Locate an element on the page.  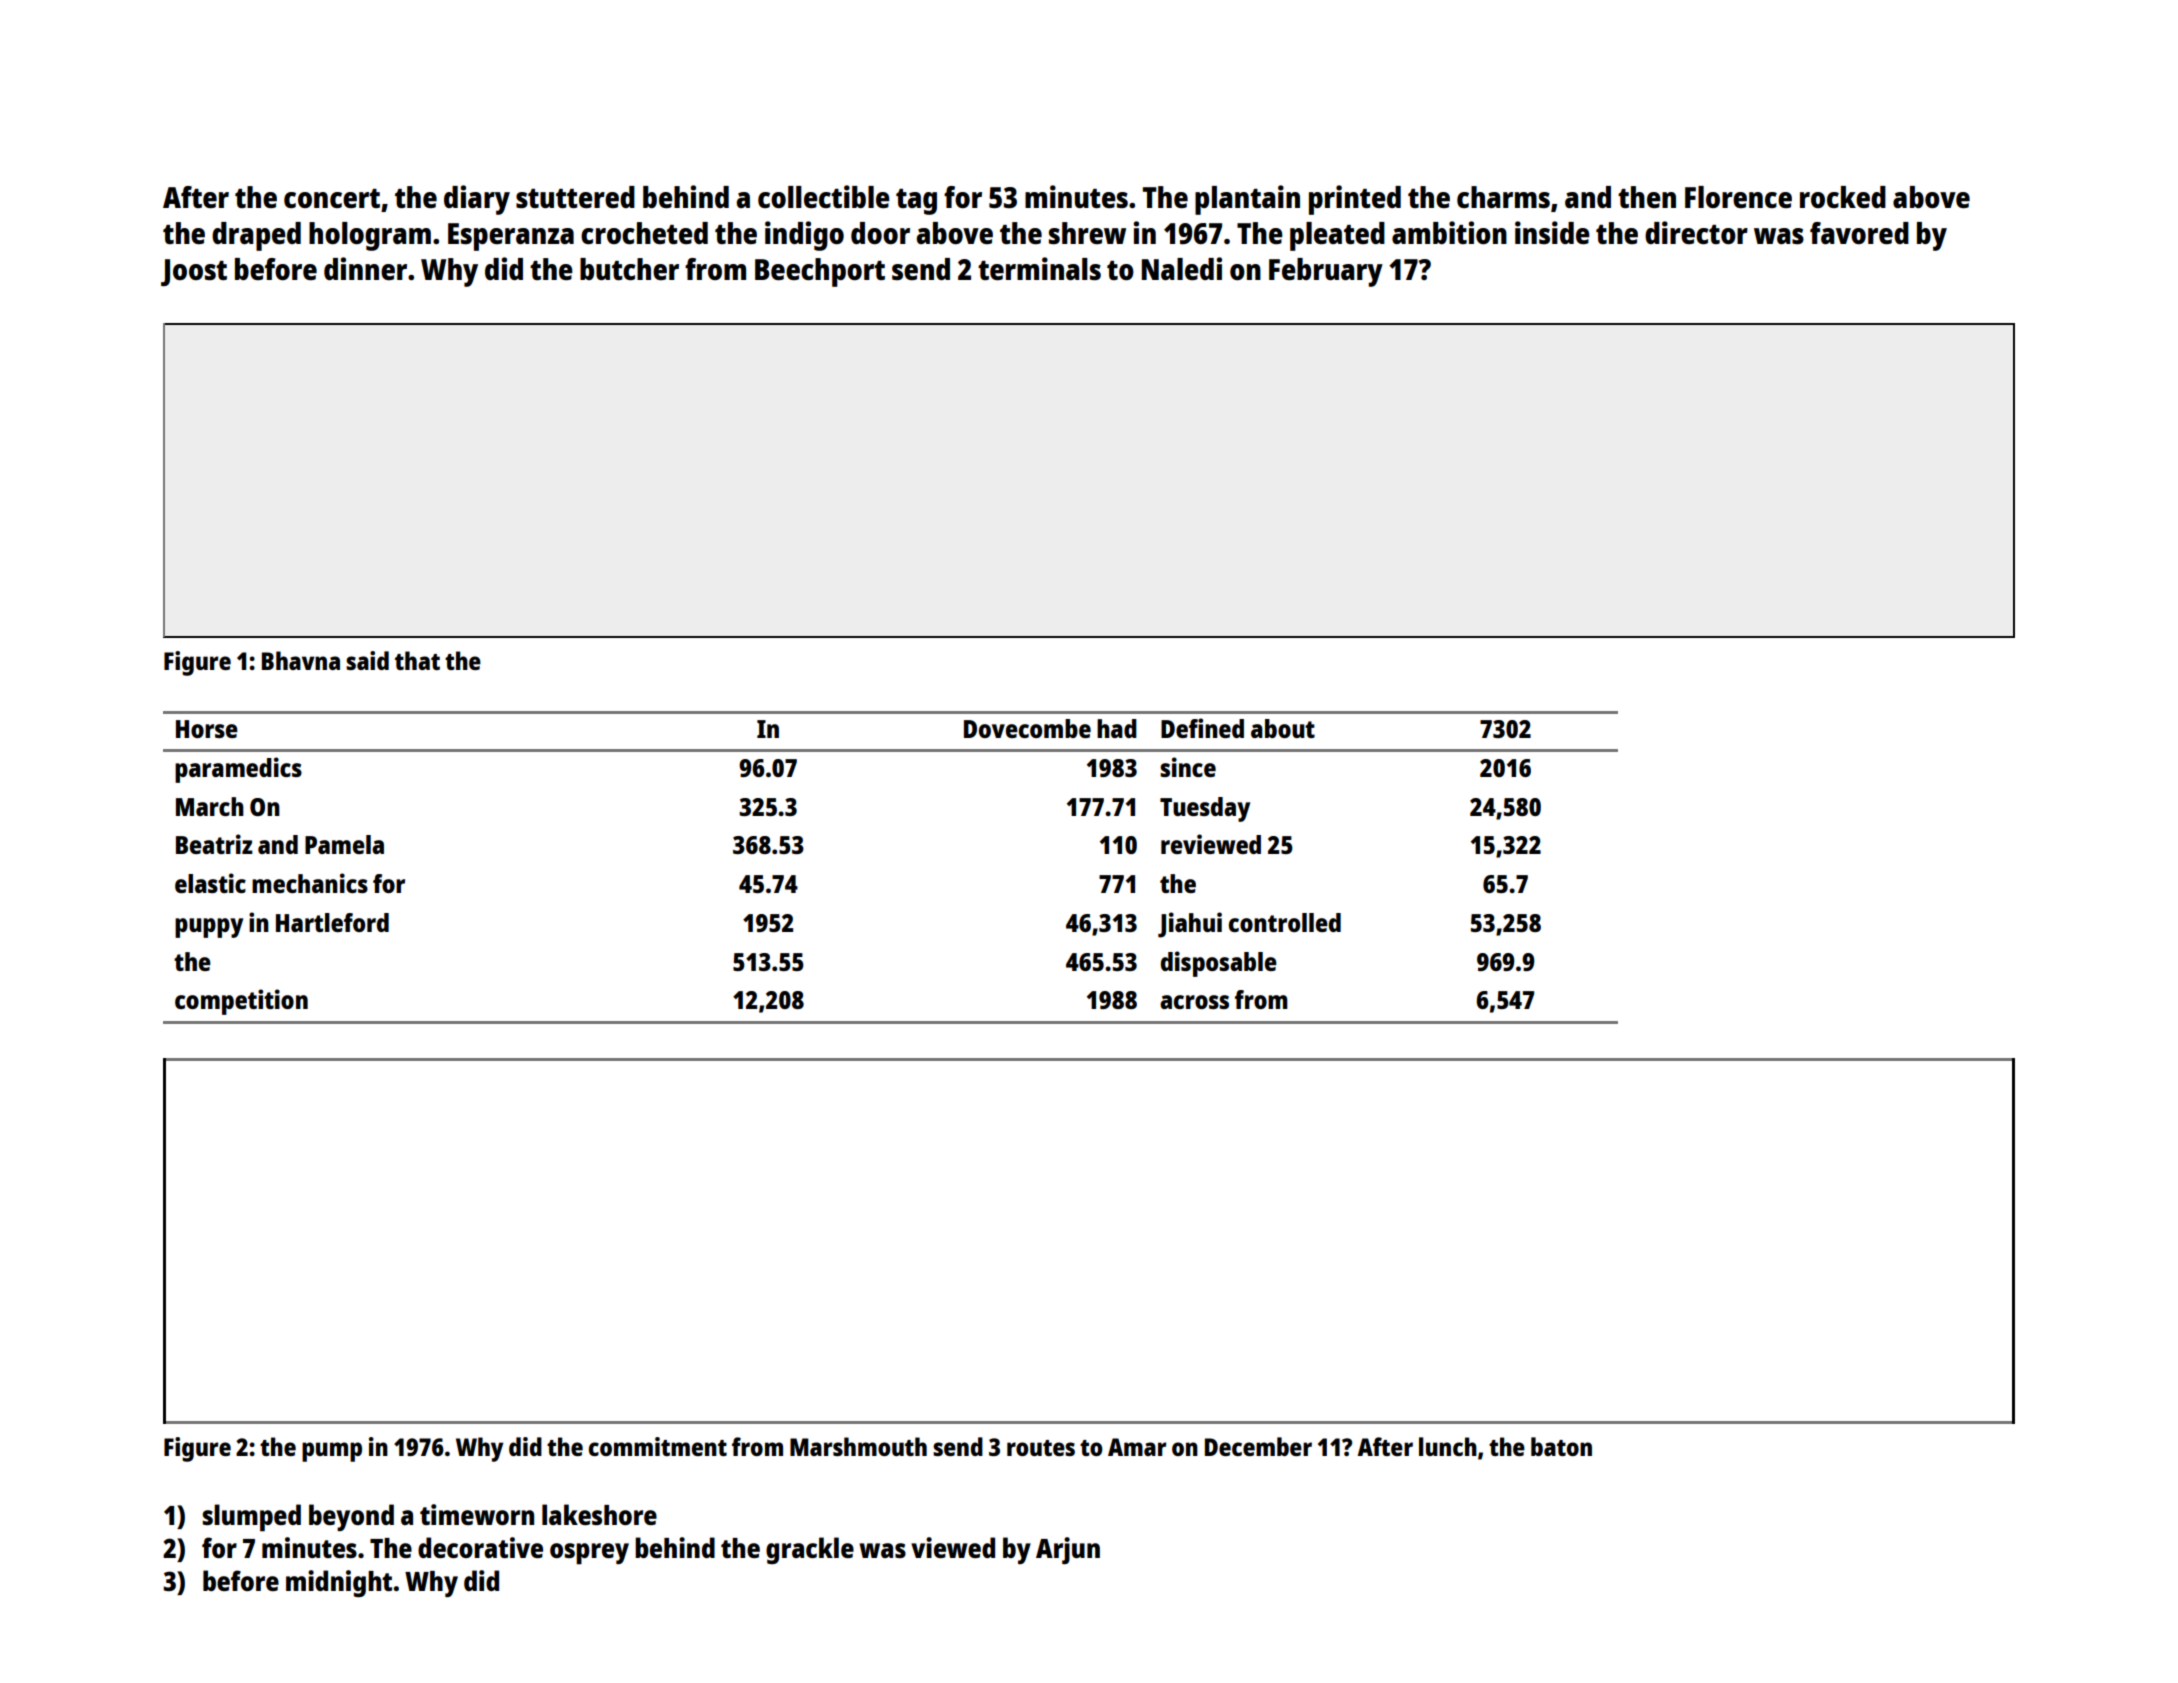
Dovecombe is located at coordinates (1027, 728).
